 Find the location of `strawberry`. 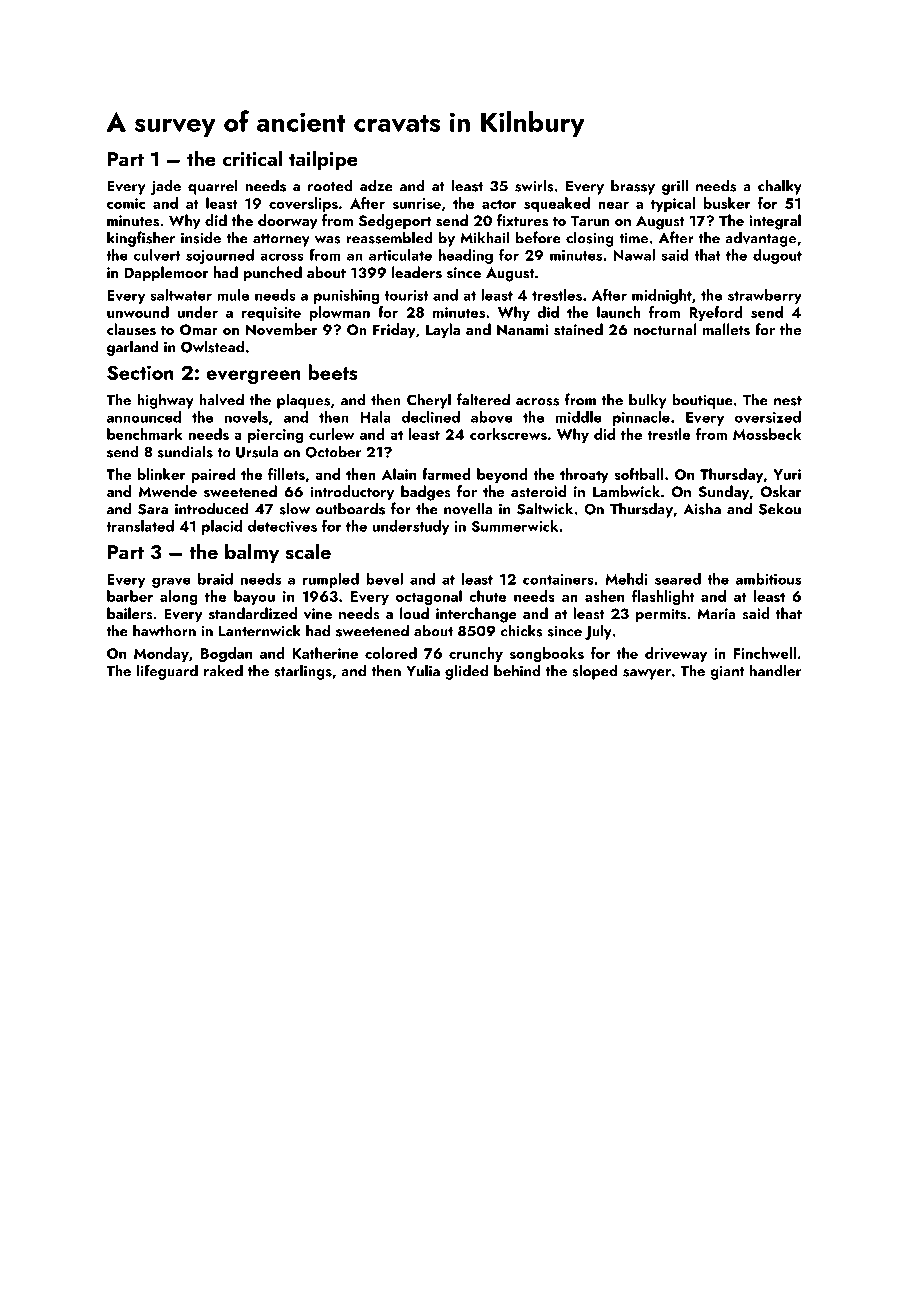

strawberry is located at coordinates (765, 296).
